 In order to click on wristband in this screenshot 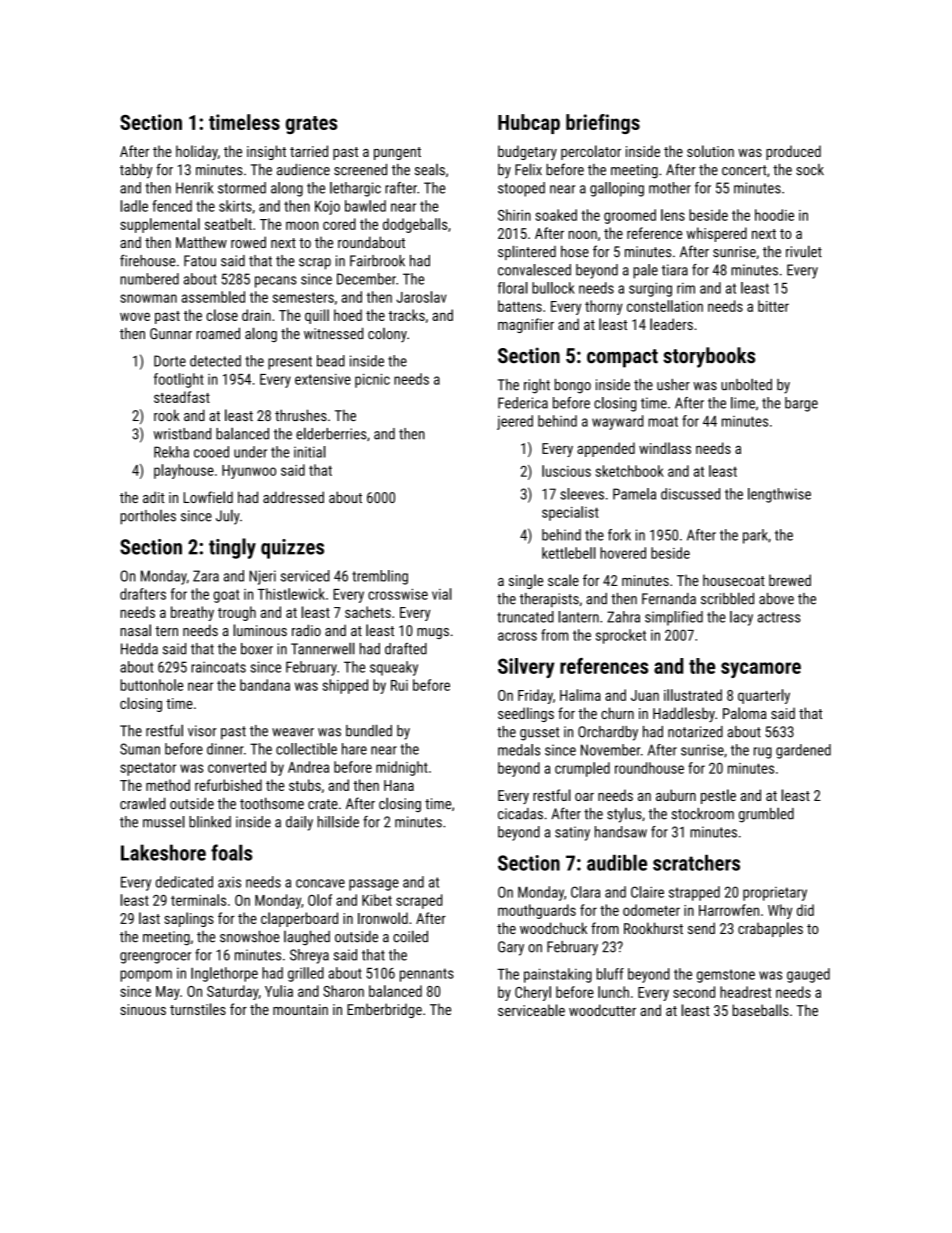, I will do `click(182, 434)`.
